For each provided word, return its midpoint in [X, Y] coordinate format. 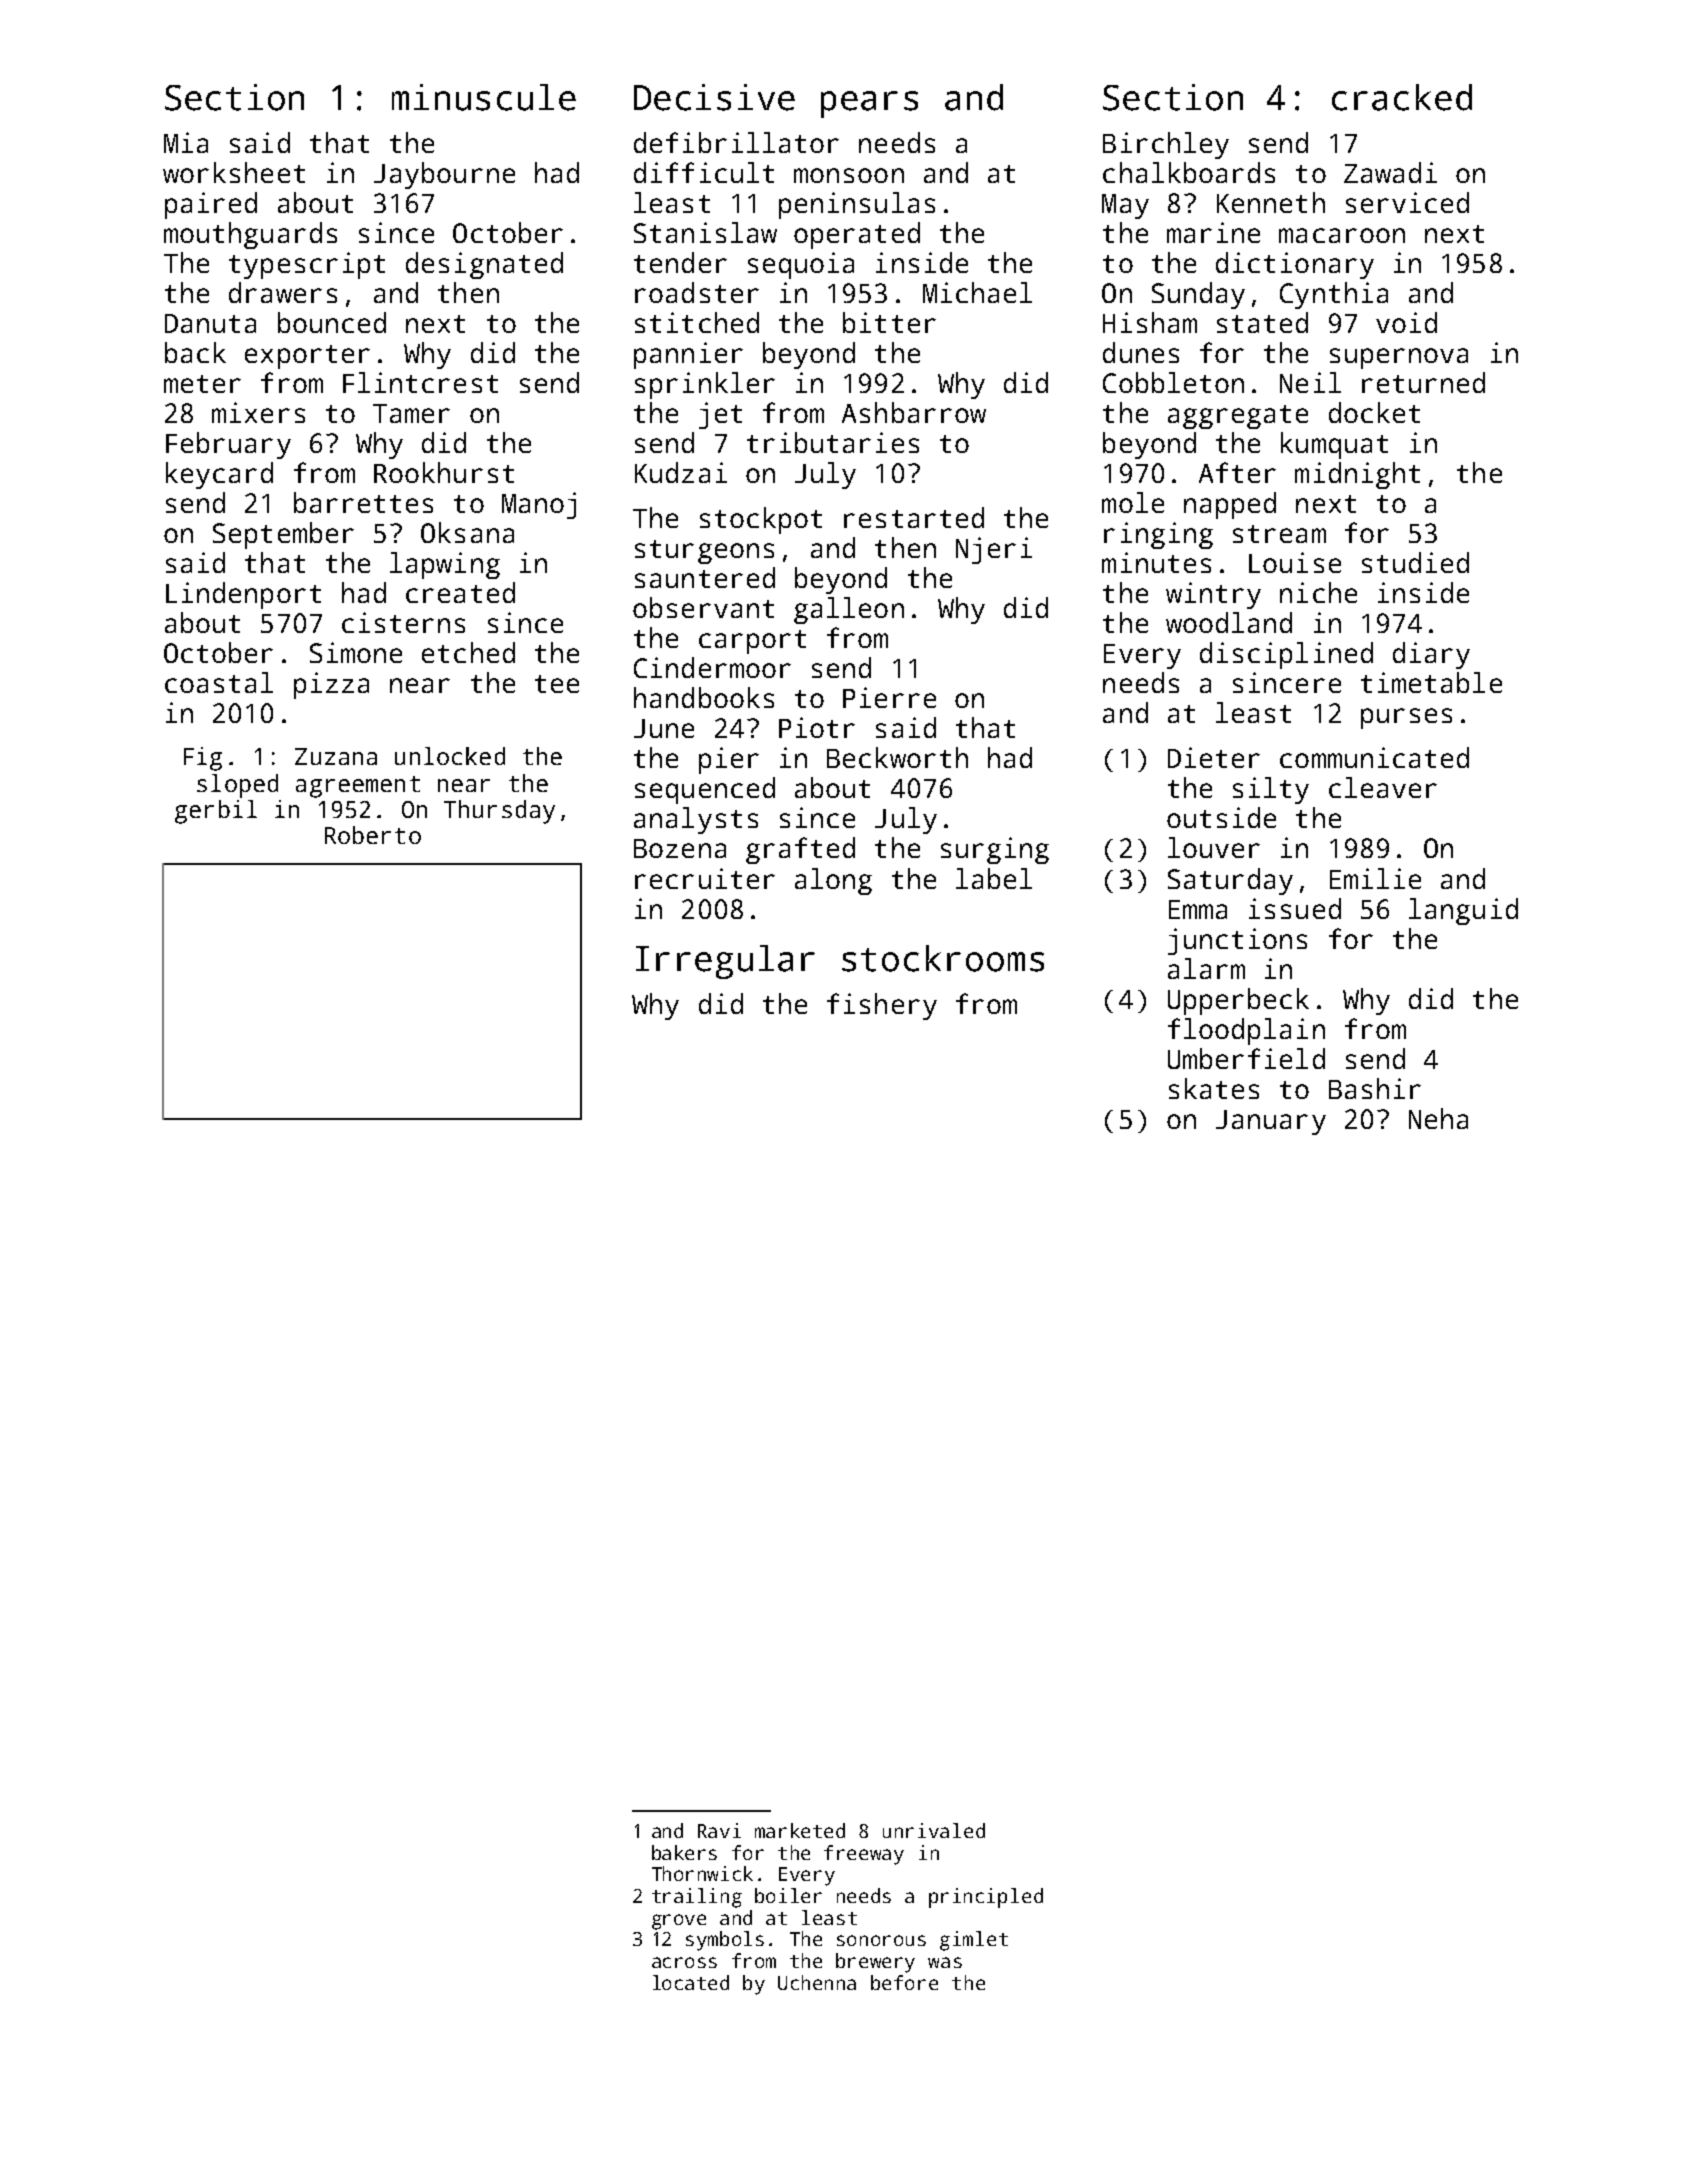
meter [202, 384]
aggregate [1238, 417]
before [904, 1982]
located [691, 1982]
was [945, 1962]
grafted [800, 850]
